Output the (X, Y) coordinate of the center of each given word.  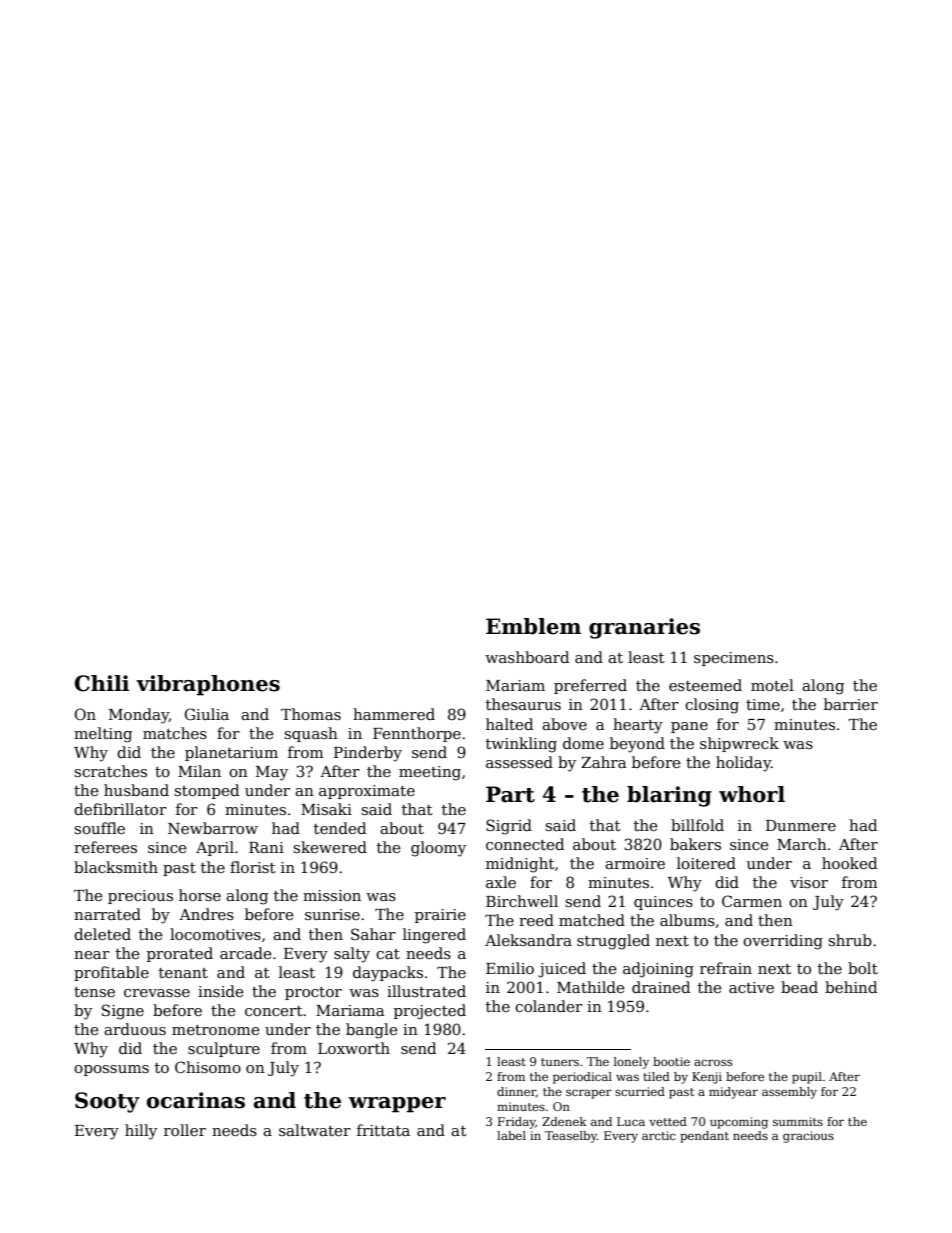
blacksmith (116, 867)
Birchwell (522, 901)
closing (712, 706)
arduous (135, 1029)
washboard (527, 657)
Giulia (207, 714)
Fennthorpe (417, 734)
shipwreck (739, 744)
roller (185, 1130)
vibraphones (208, 685)
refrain (726, 968)
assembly (789, 1093)
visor (809, 882)
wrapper (397, 1105)
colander (549, 1006)
